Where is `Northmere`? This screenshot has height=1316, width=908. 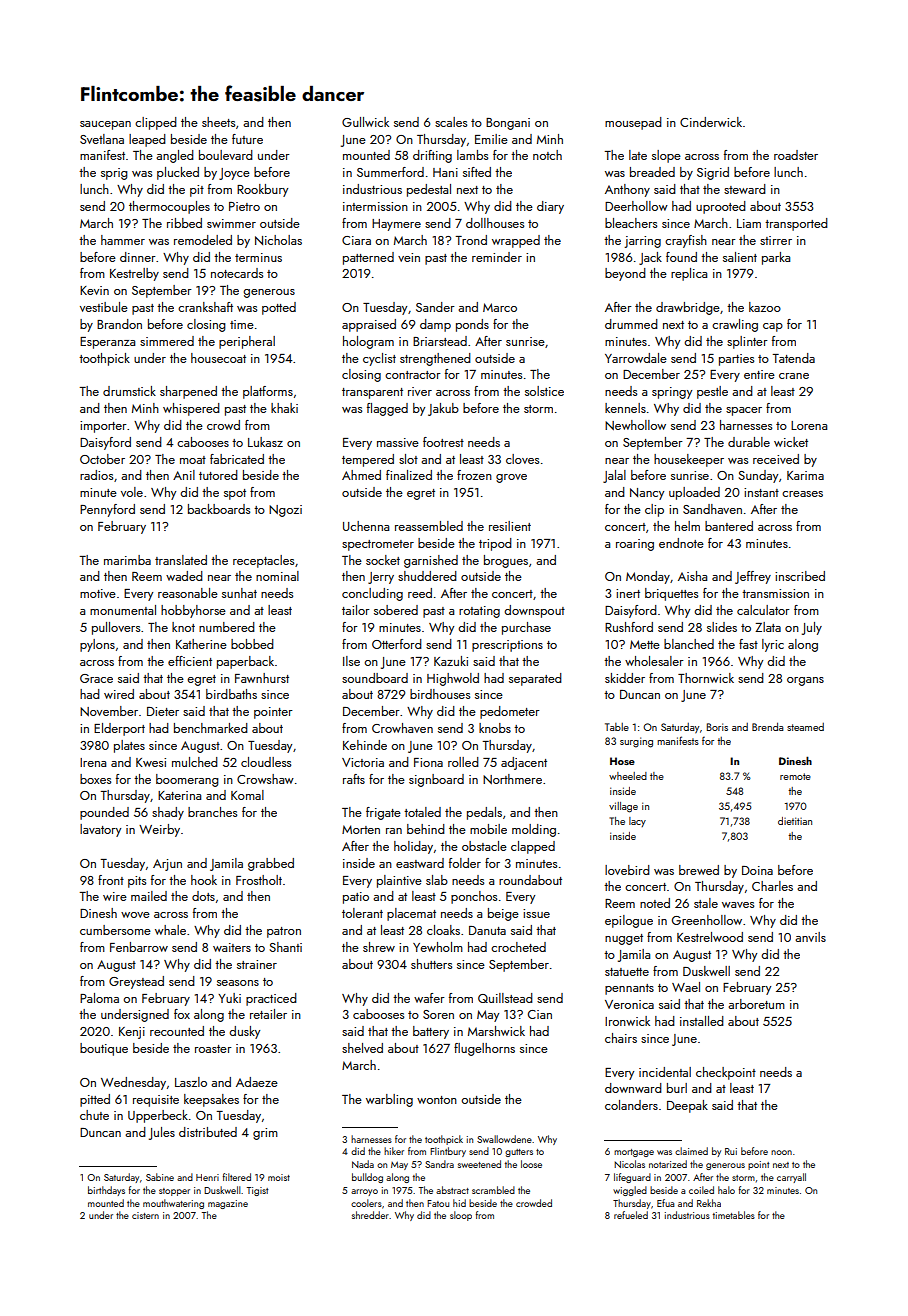 Northmere is located at coordinates (512, 779).
